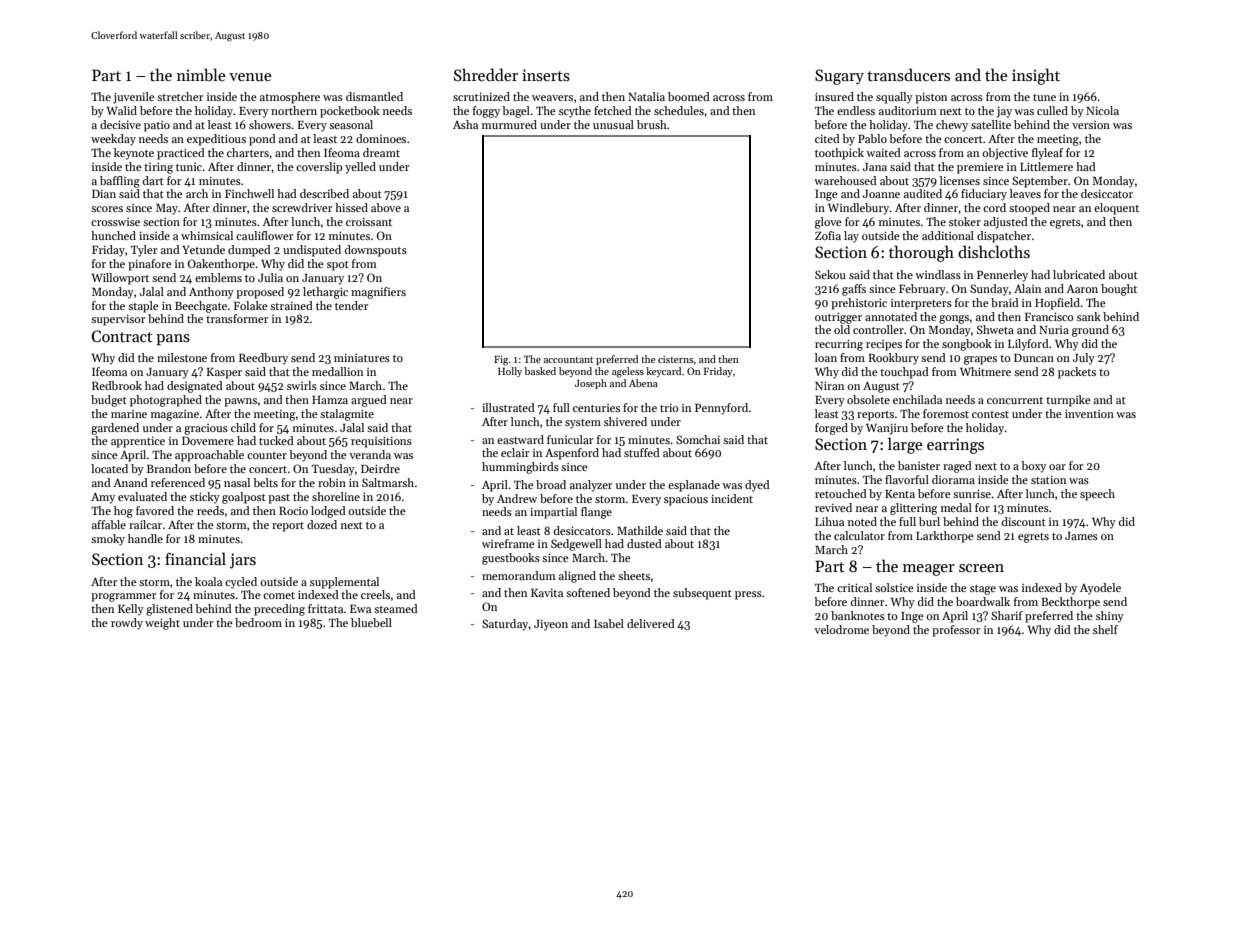  What do you see at coordinates (643, 383) in the page?
I see `Abena` at bounding box center [643, 383].
